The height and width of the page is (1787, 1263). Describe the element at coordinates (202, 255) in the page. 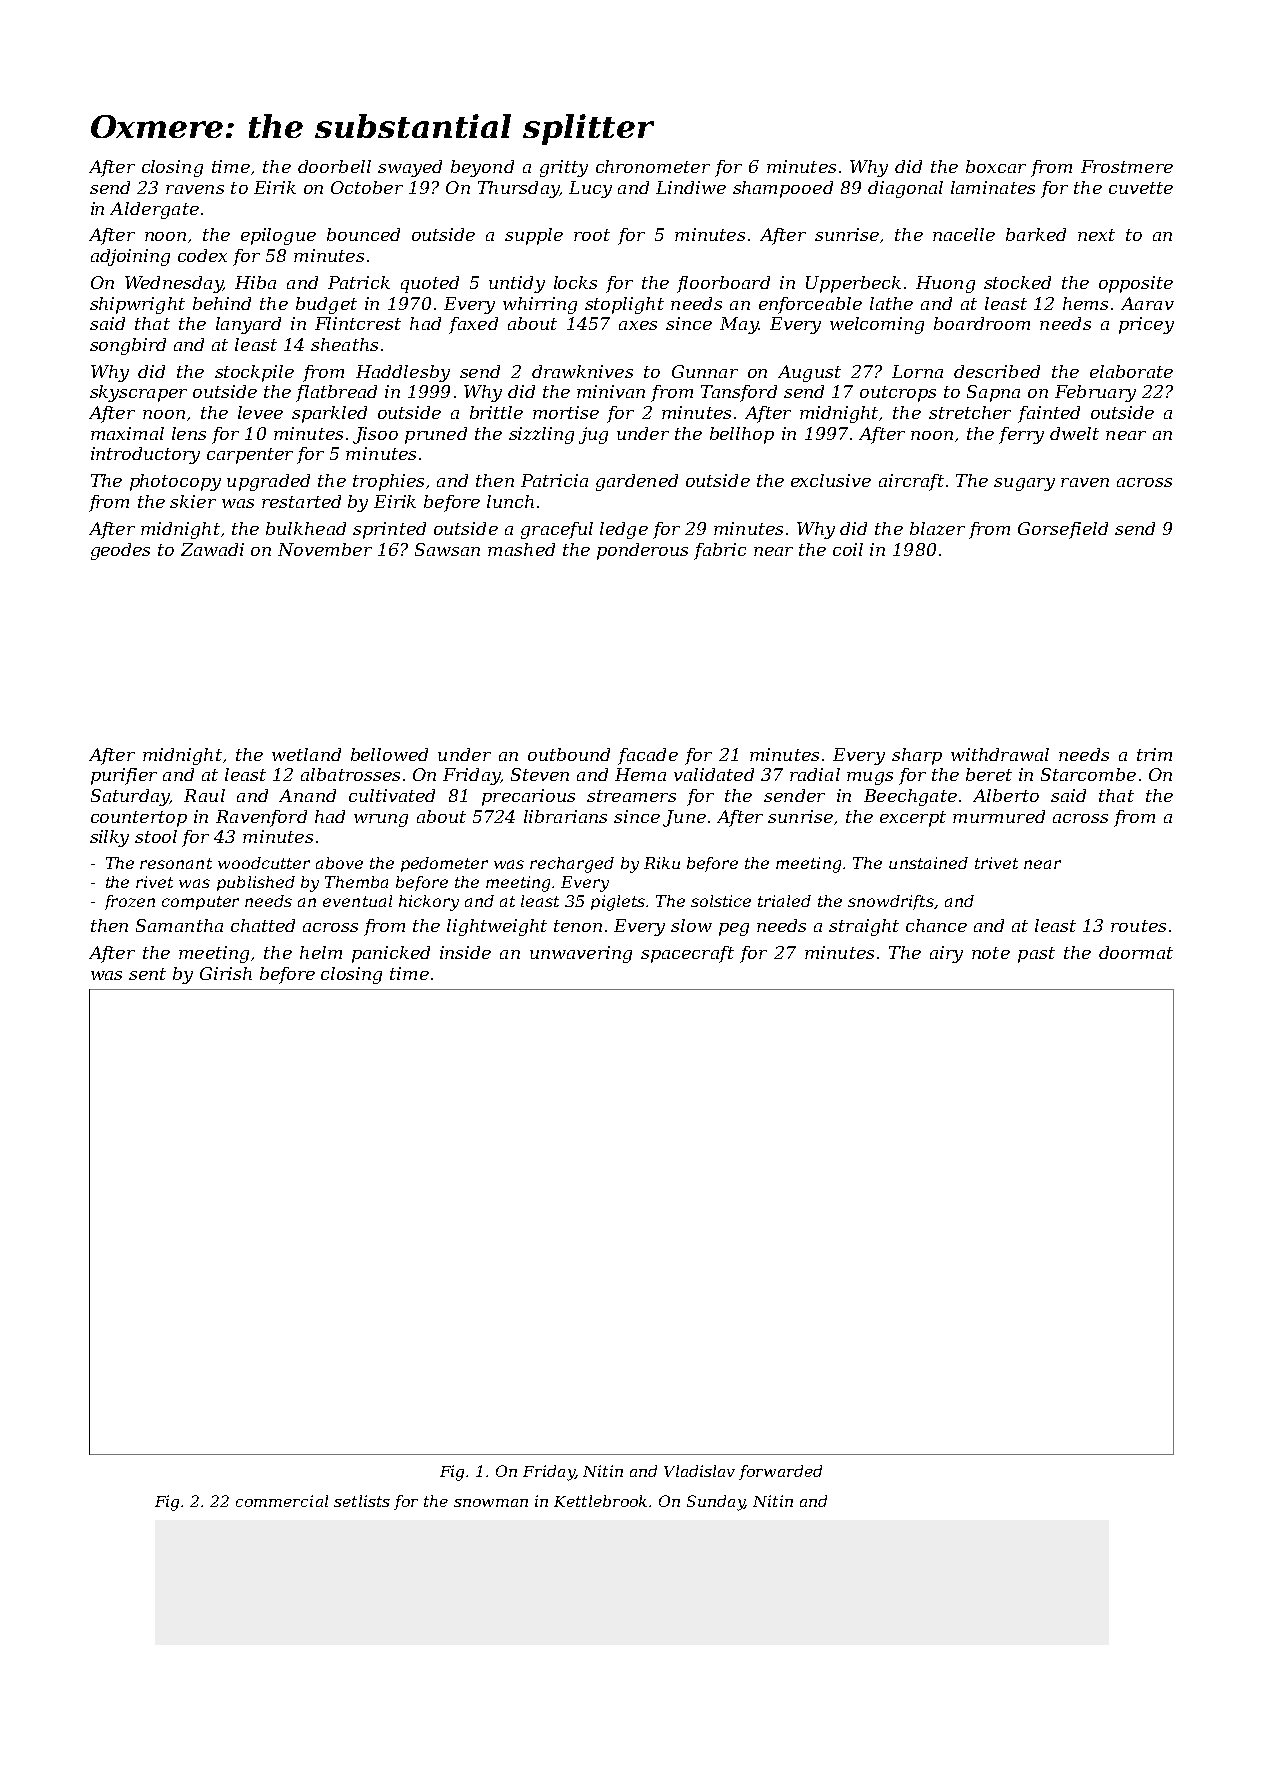

I see `codex` at that location.
